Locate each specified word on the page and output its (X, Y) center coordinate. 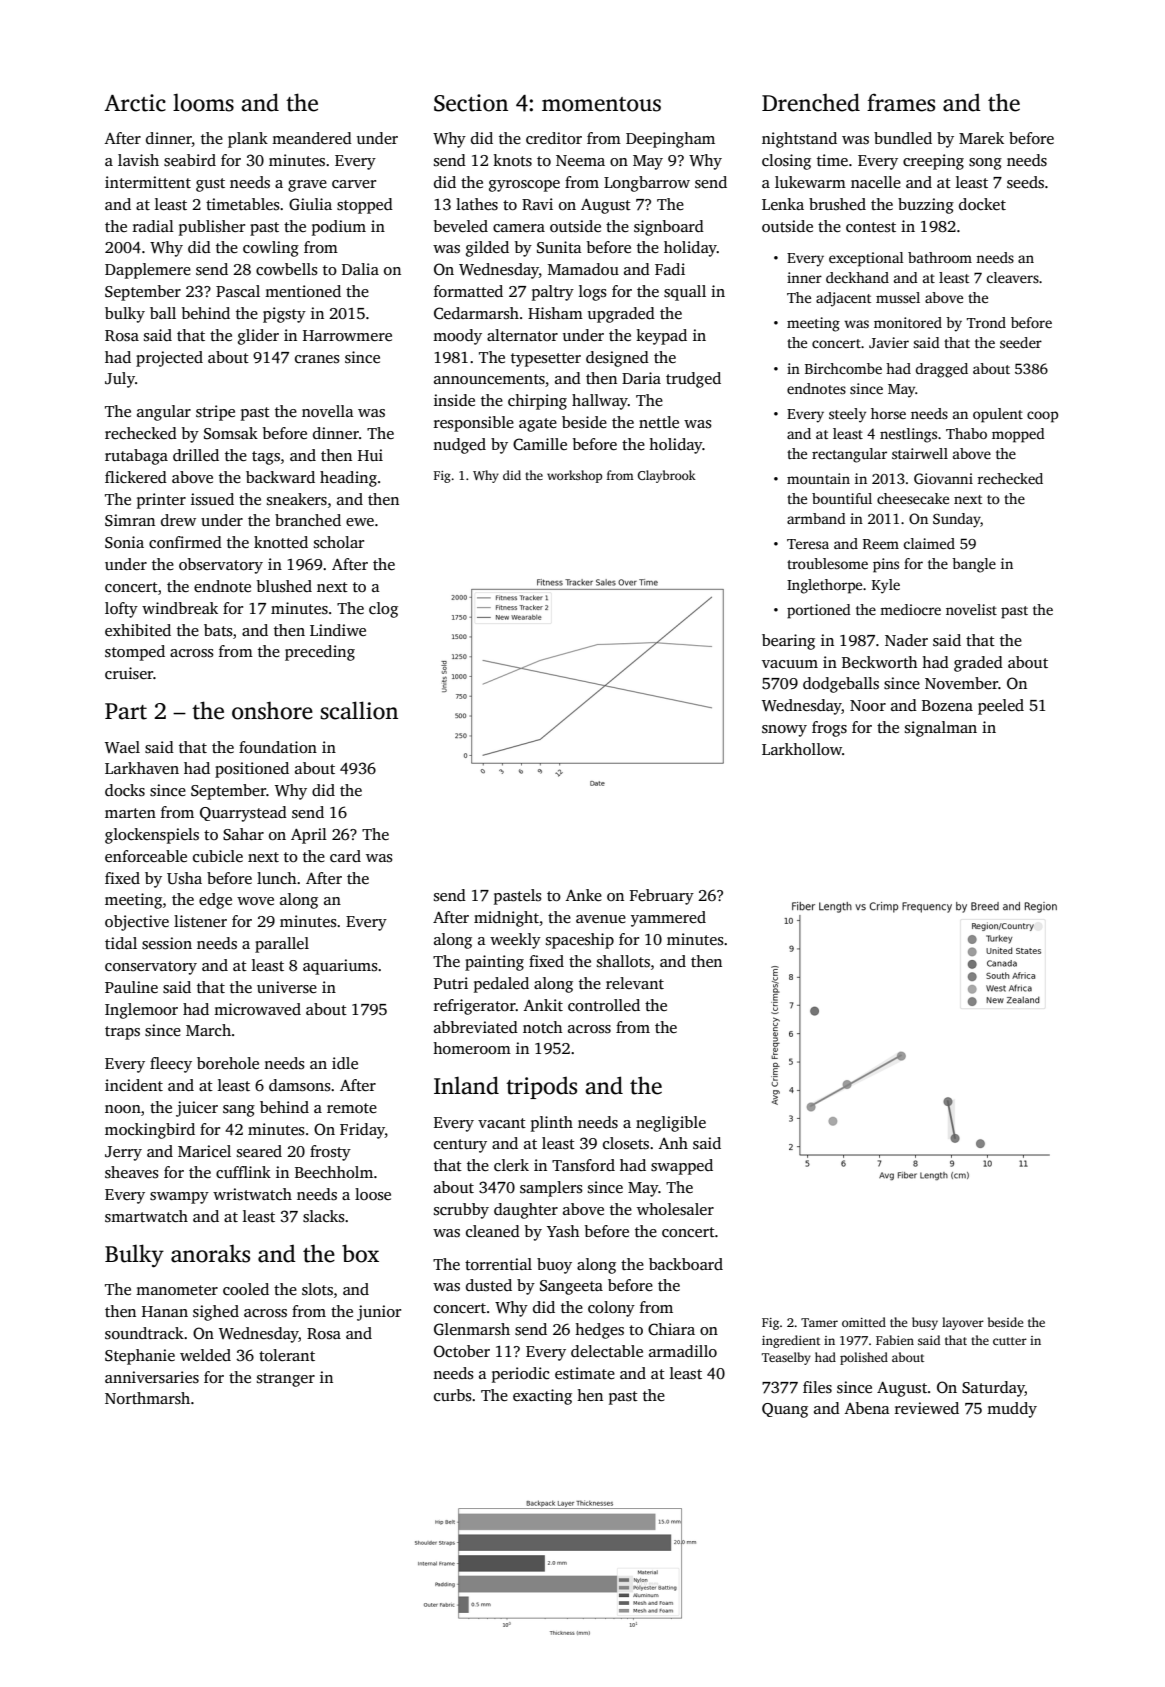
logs (593, 293)
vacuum (790, 664)
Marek (981, 138)
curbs (453, 1395)
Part (126, 711)
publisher (212, 228)
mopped (1018, 435)
